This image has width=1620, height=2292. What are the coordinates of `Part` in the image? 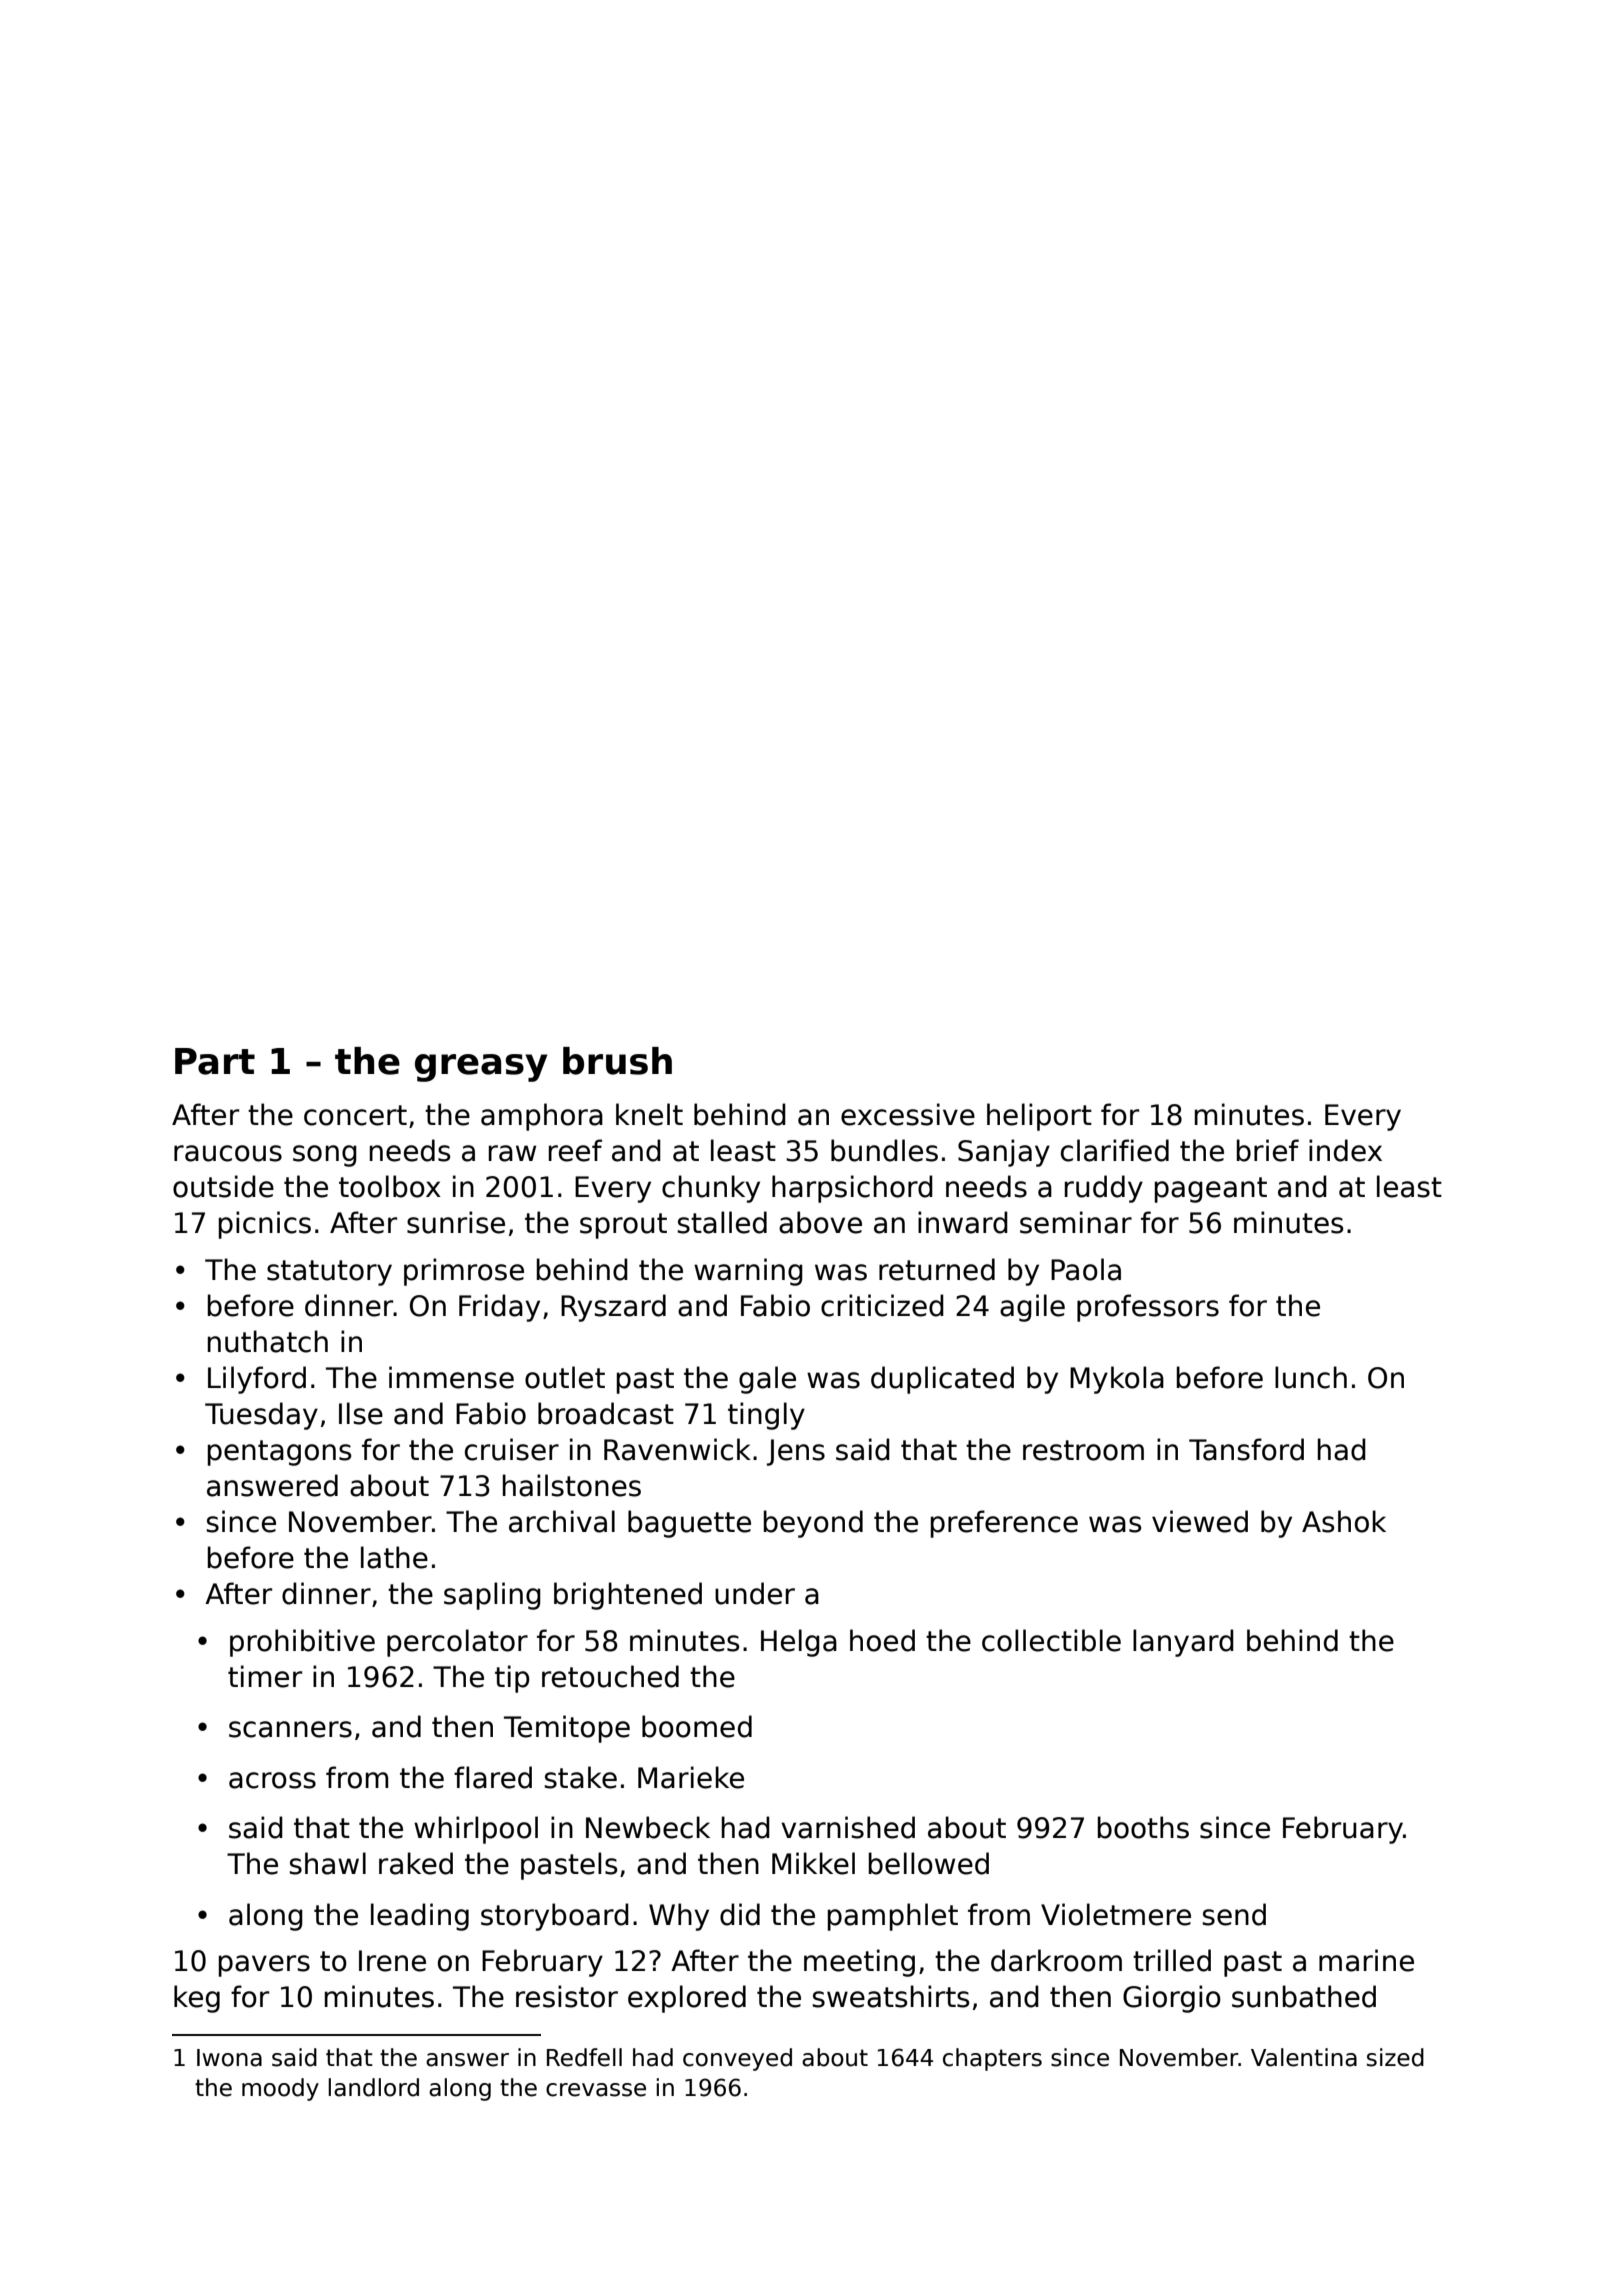 It's located at (215, 1061).
